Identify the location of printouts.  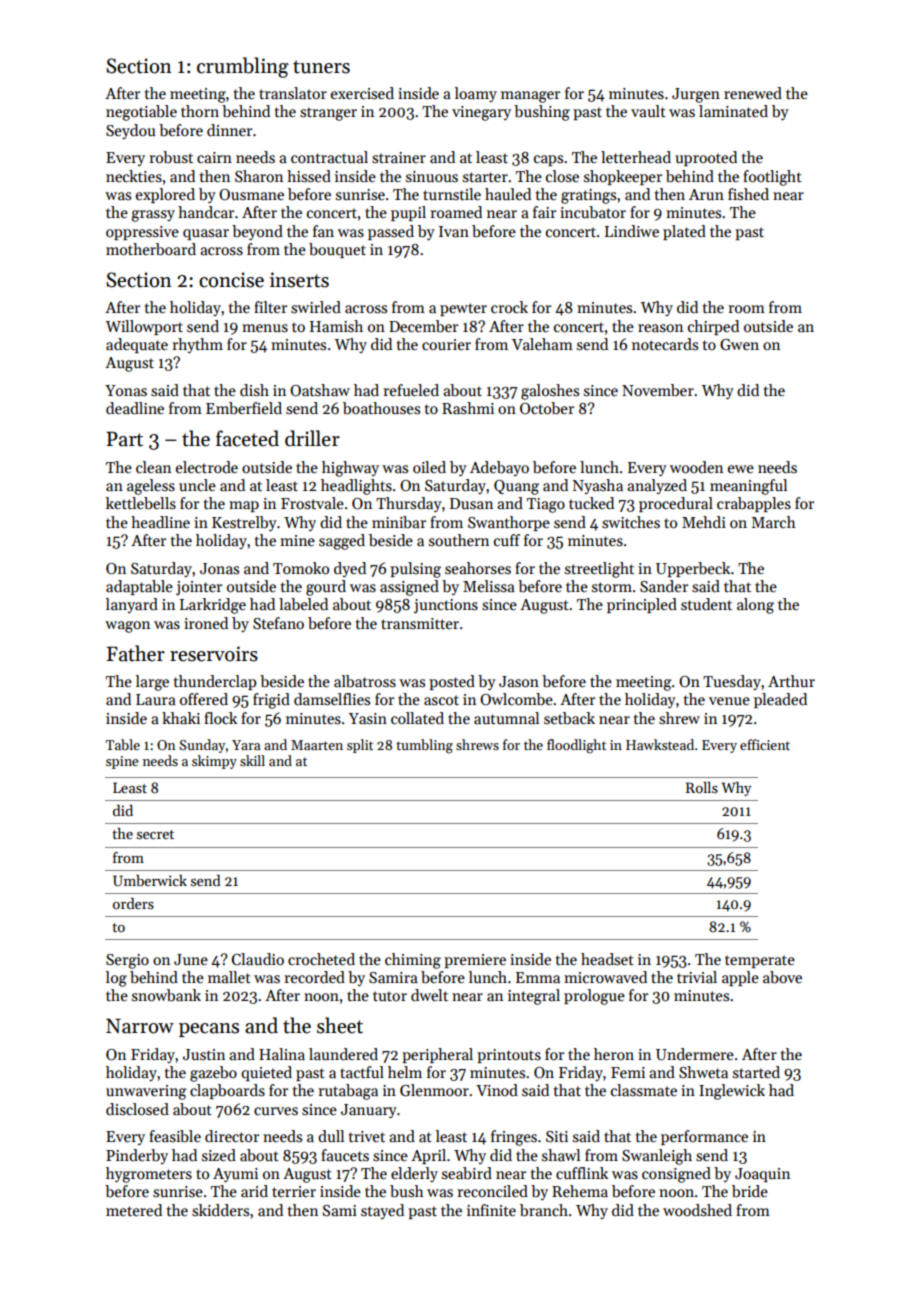
(509, 1056).
